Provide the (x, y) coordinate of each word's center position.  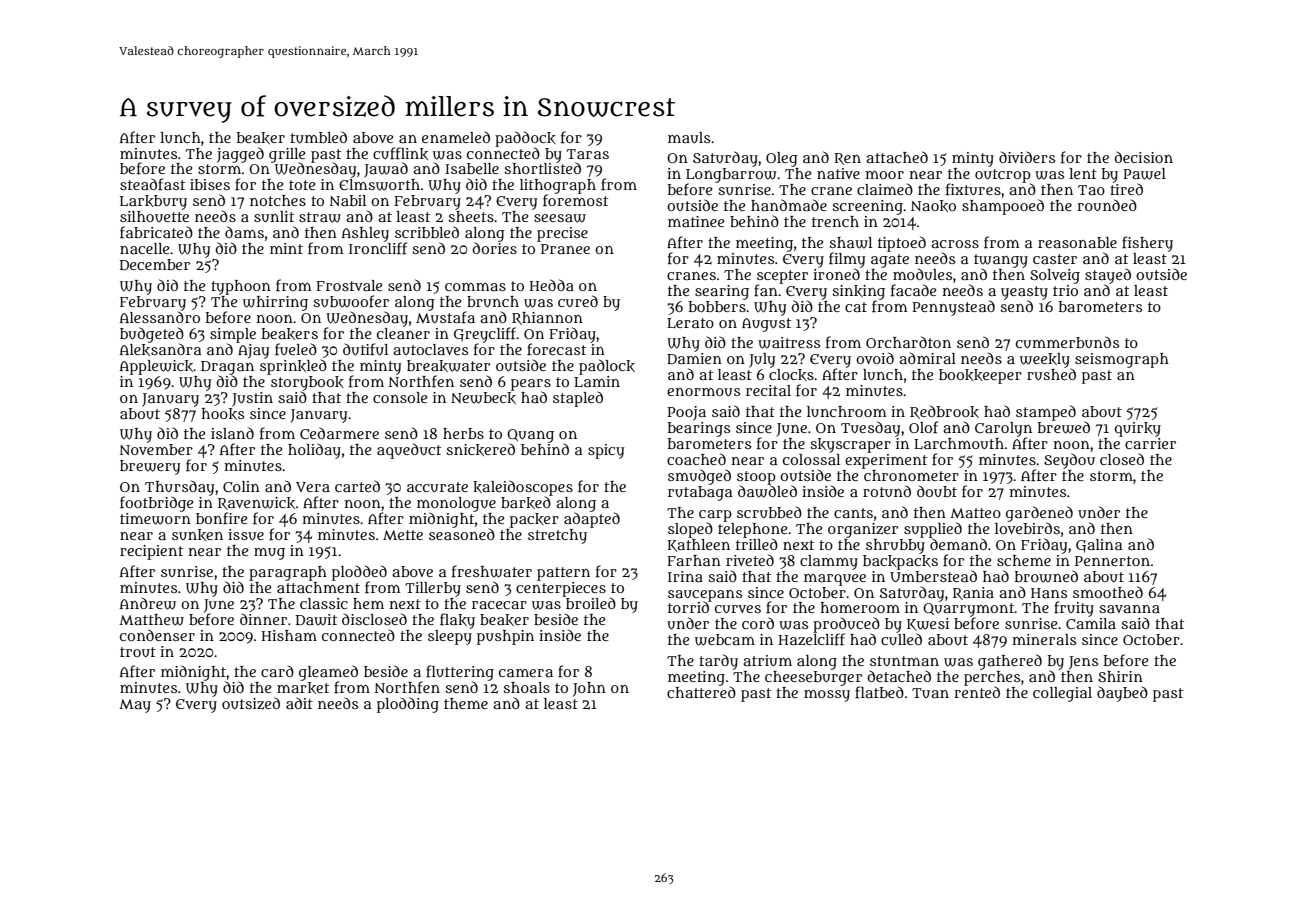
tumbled (318, 137)
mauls (689, 137)
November (156, 449)
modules (922, 274)
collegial (1062, 694)
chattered (701, 692)
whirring (275, 303)
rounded (1107, 205)
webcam (725, 640)
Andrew (148, 603)
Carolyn (1003, 429)
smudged (699, 477)
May (135, 706)
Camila (1091, 623)
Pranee (565, 249)
